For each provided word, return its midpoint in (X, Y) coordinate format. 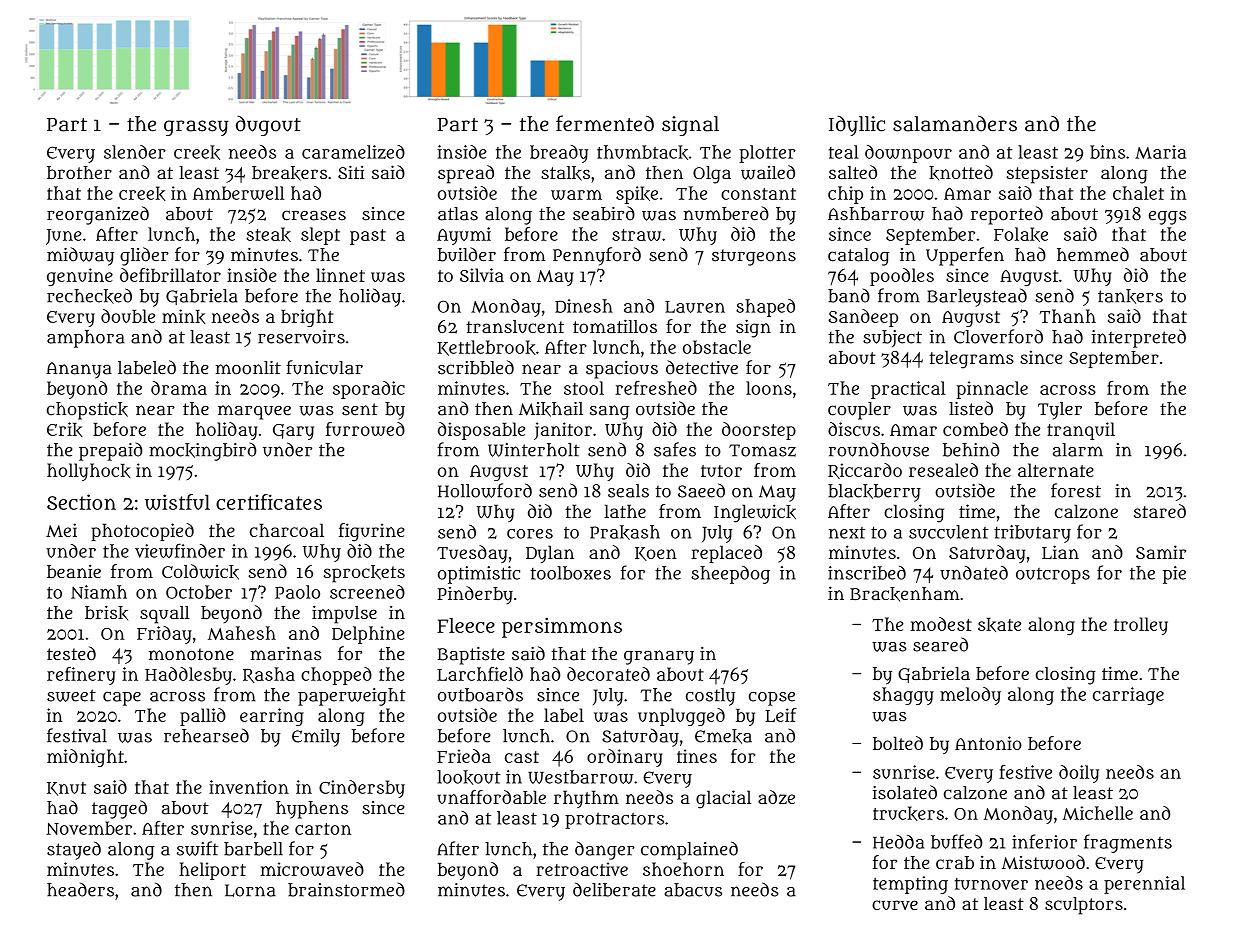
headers (80, 889)
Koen (656, 554)
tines (697, 756)
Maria (1160, 152)
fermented (605, 123)
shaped (765, 308)
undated (974, 573)
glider (144, 256)
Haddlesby (188, 676)
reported (1007, 215)
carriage (1128, 696)
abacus (693, 890)
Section (81, 502)
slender (135, 152)
